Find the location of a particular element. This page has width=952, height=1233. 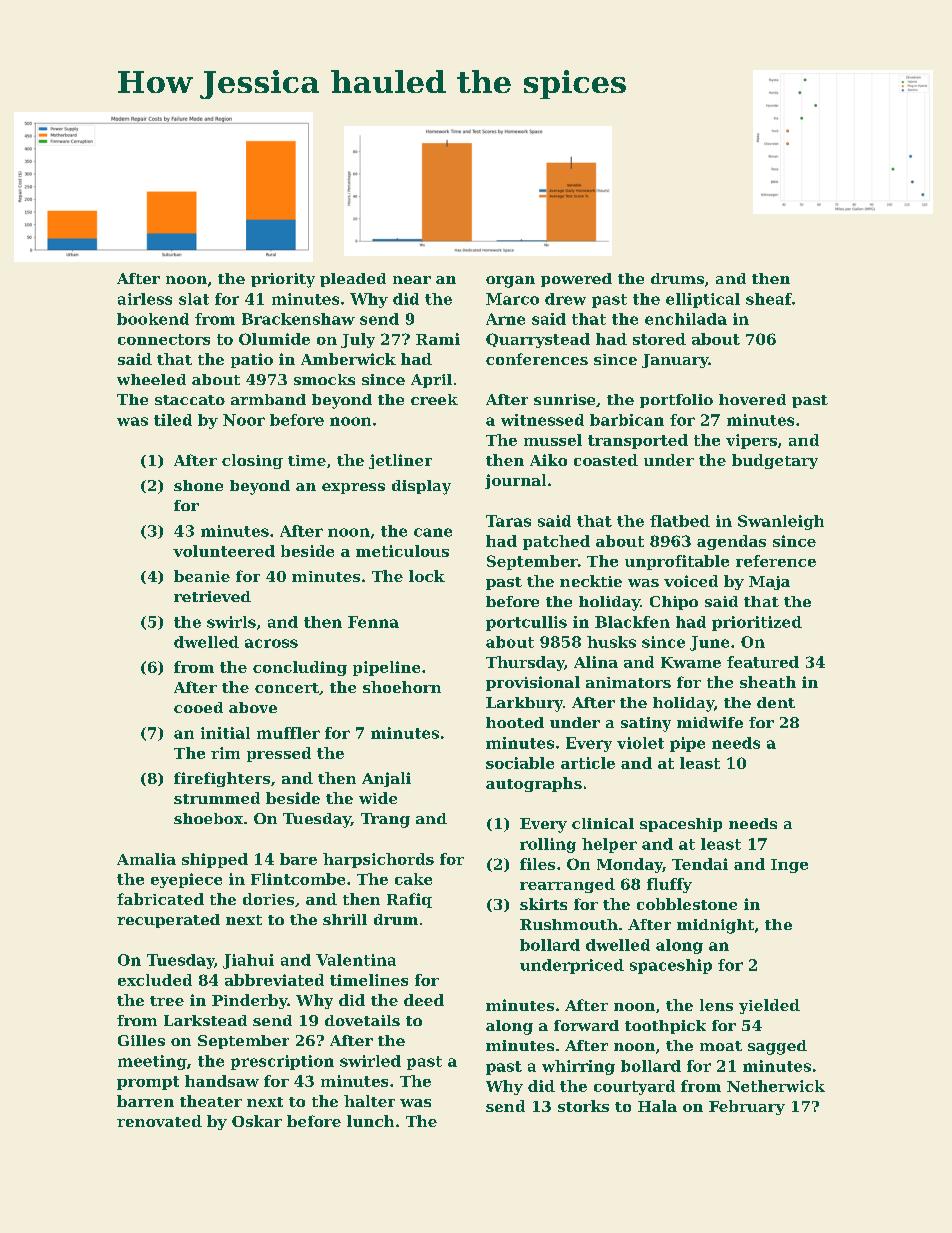

portcullis is located at coordinates (526, 623).
